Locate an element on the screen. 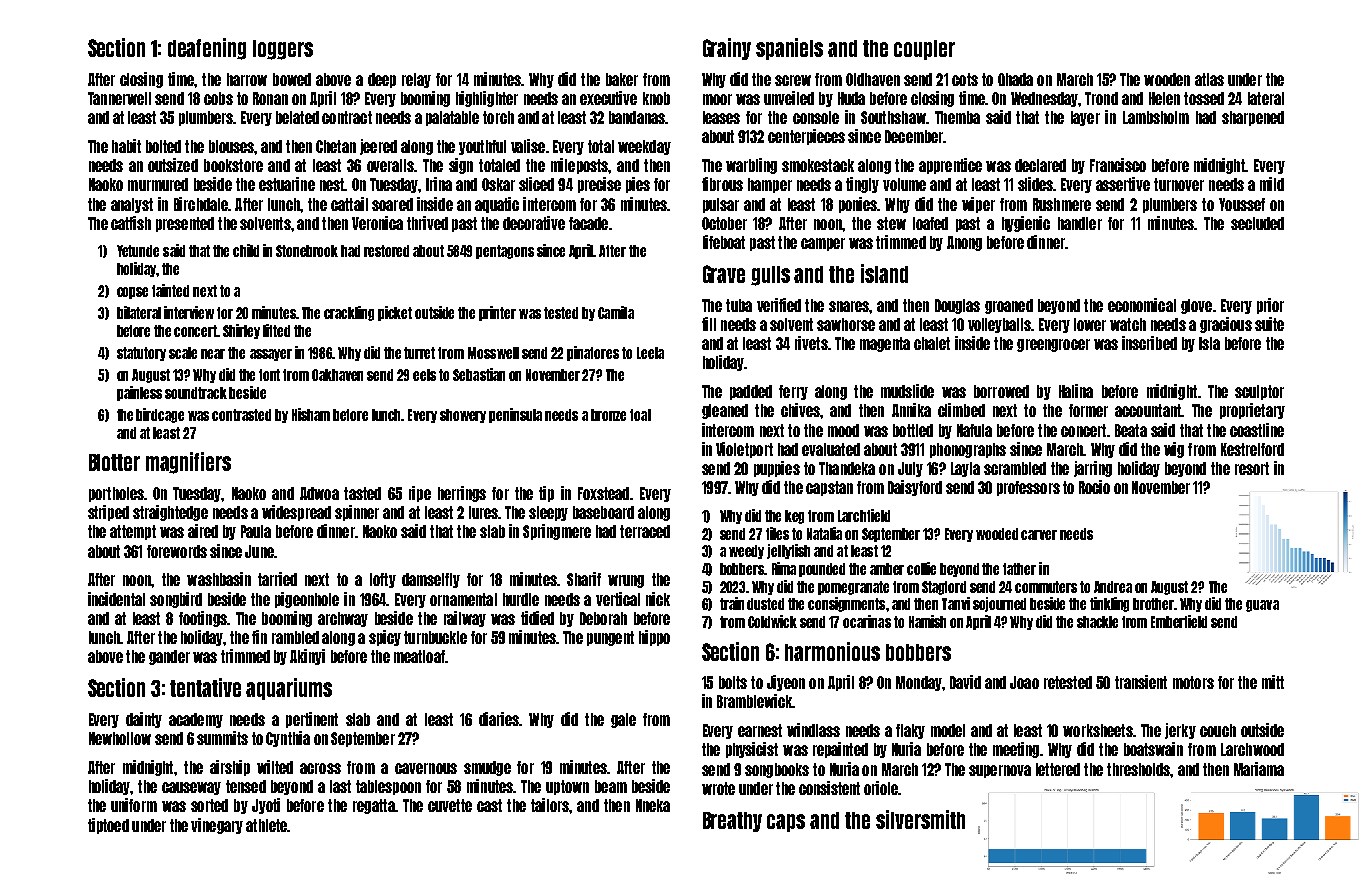 This screenshot has height=887, width=1372. Daisyford is located at coordinates (915, 488).
